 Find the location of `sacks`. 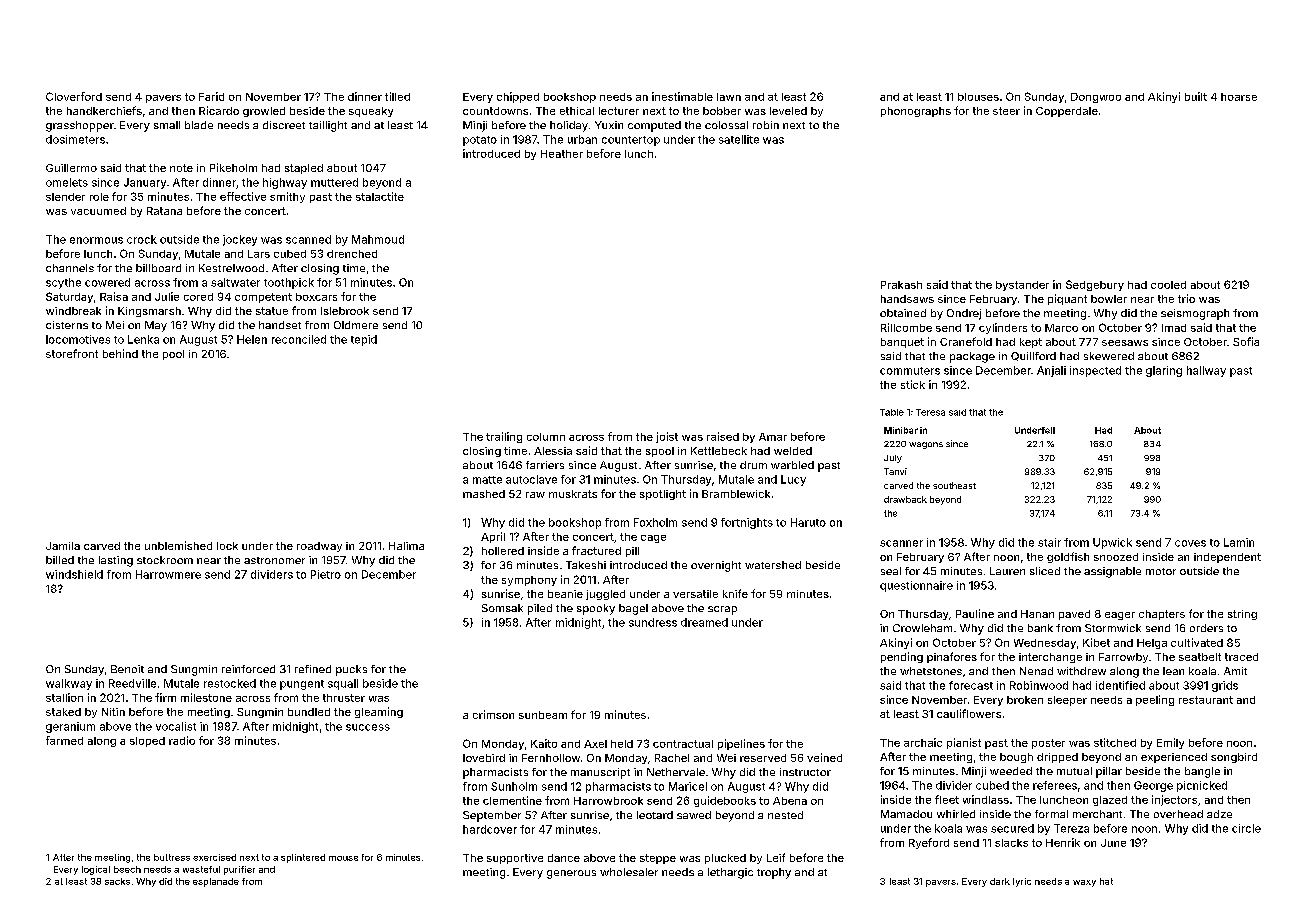

sacks is located at coordinates (117, 881).
